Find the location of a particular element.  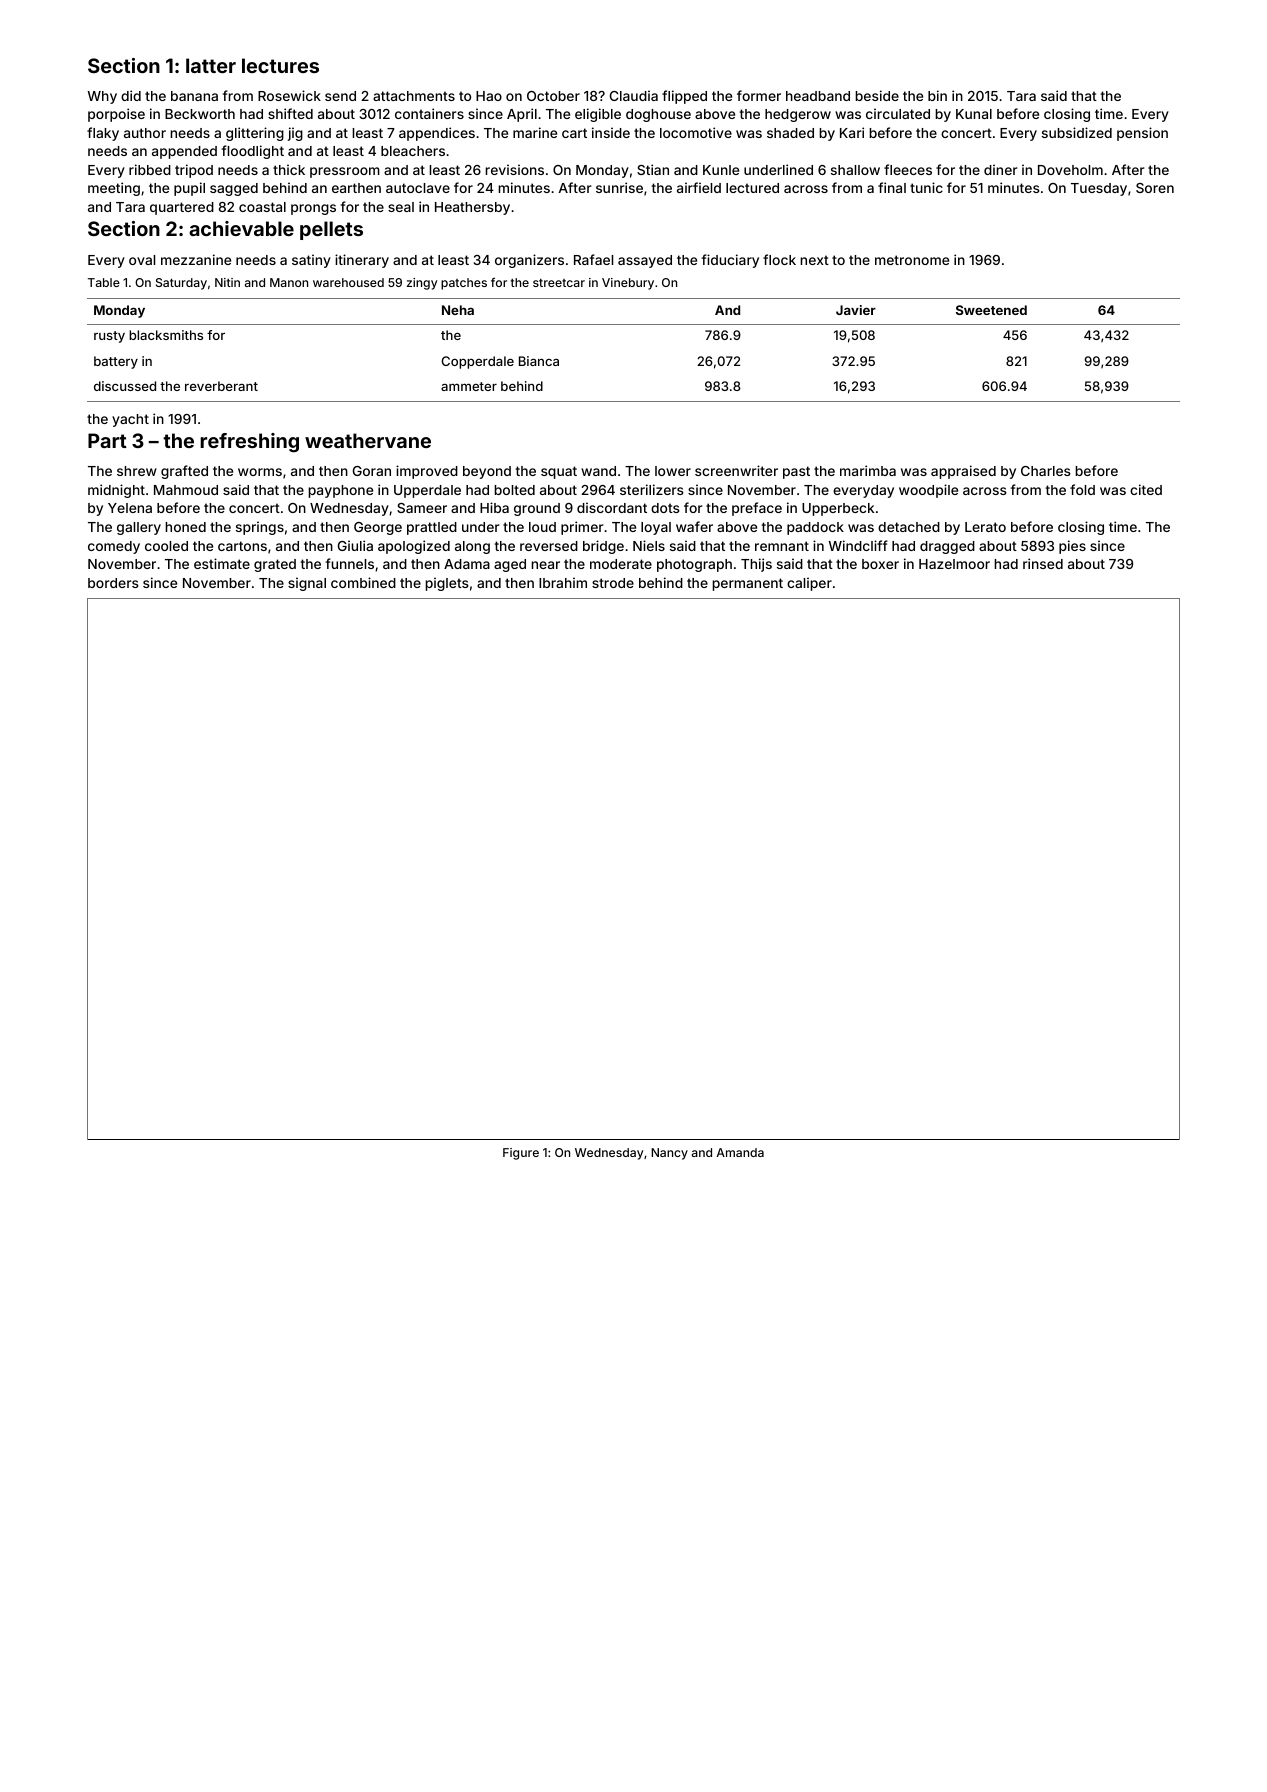

Nancy is located at coordinates (669, 1154).
